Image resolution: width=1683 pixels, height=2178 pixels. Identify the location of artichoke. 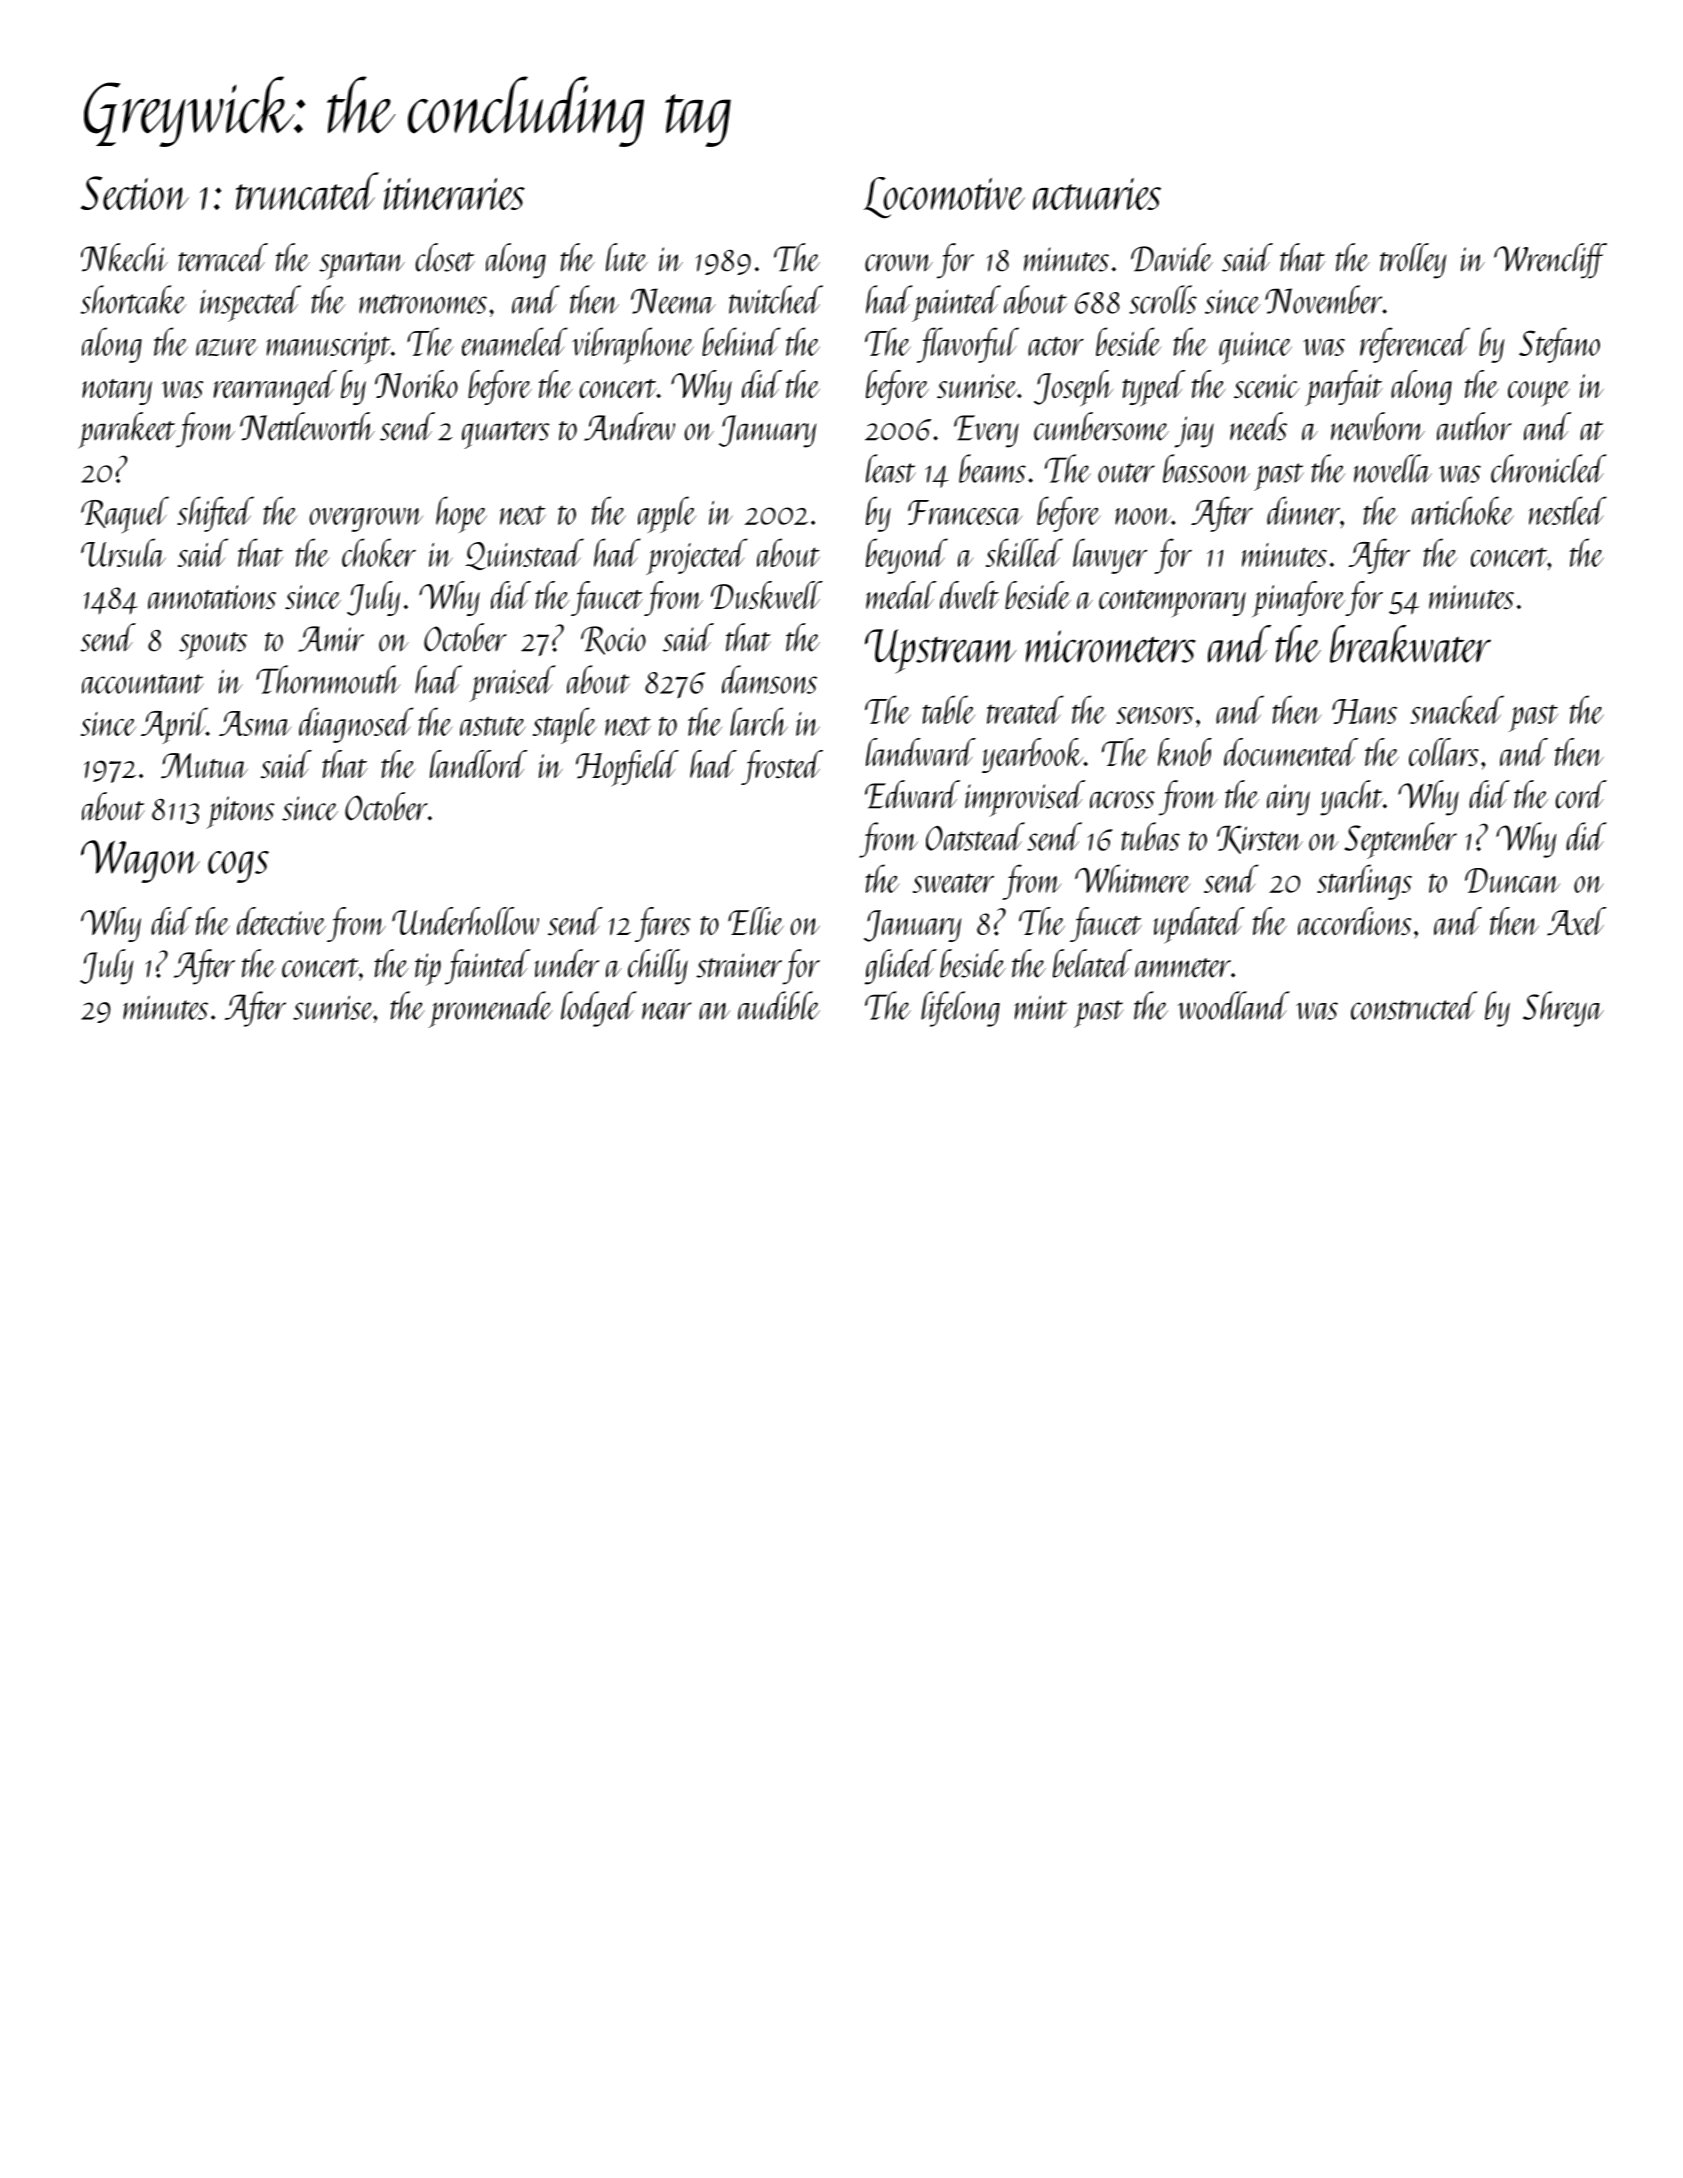
(1463, 510).
